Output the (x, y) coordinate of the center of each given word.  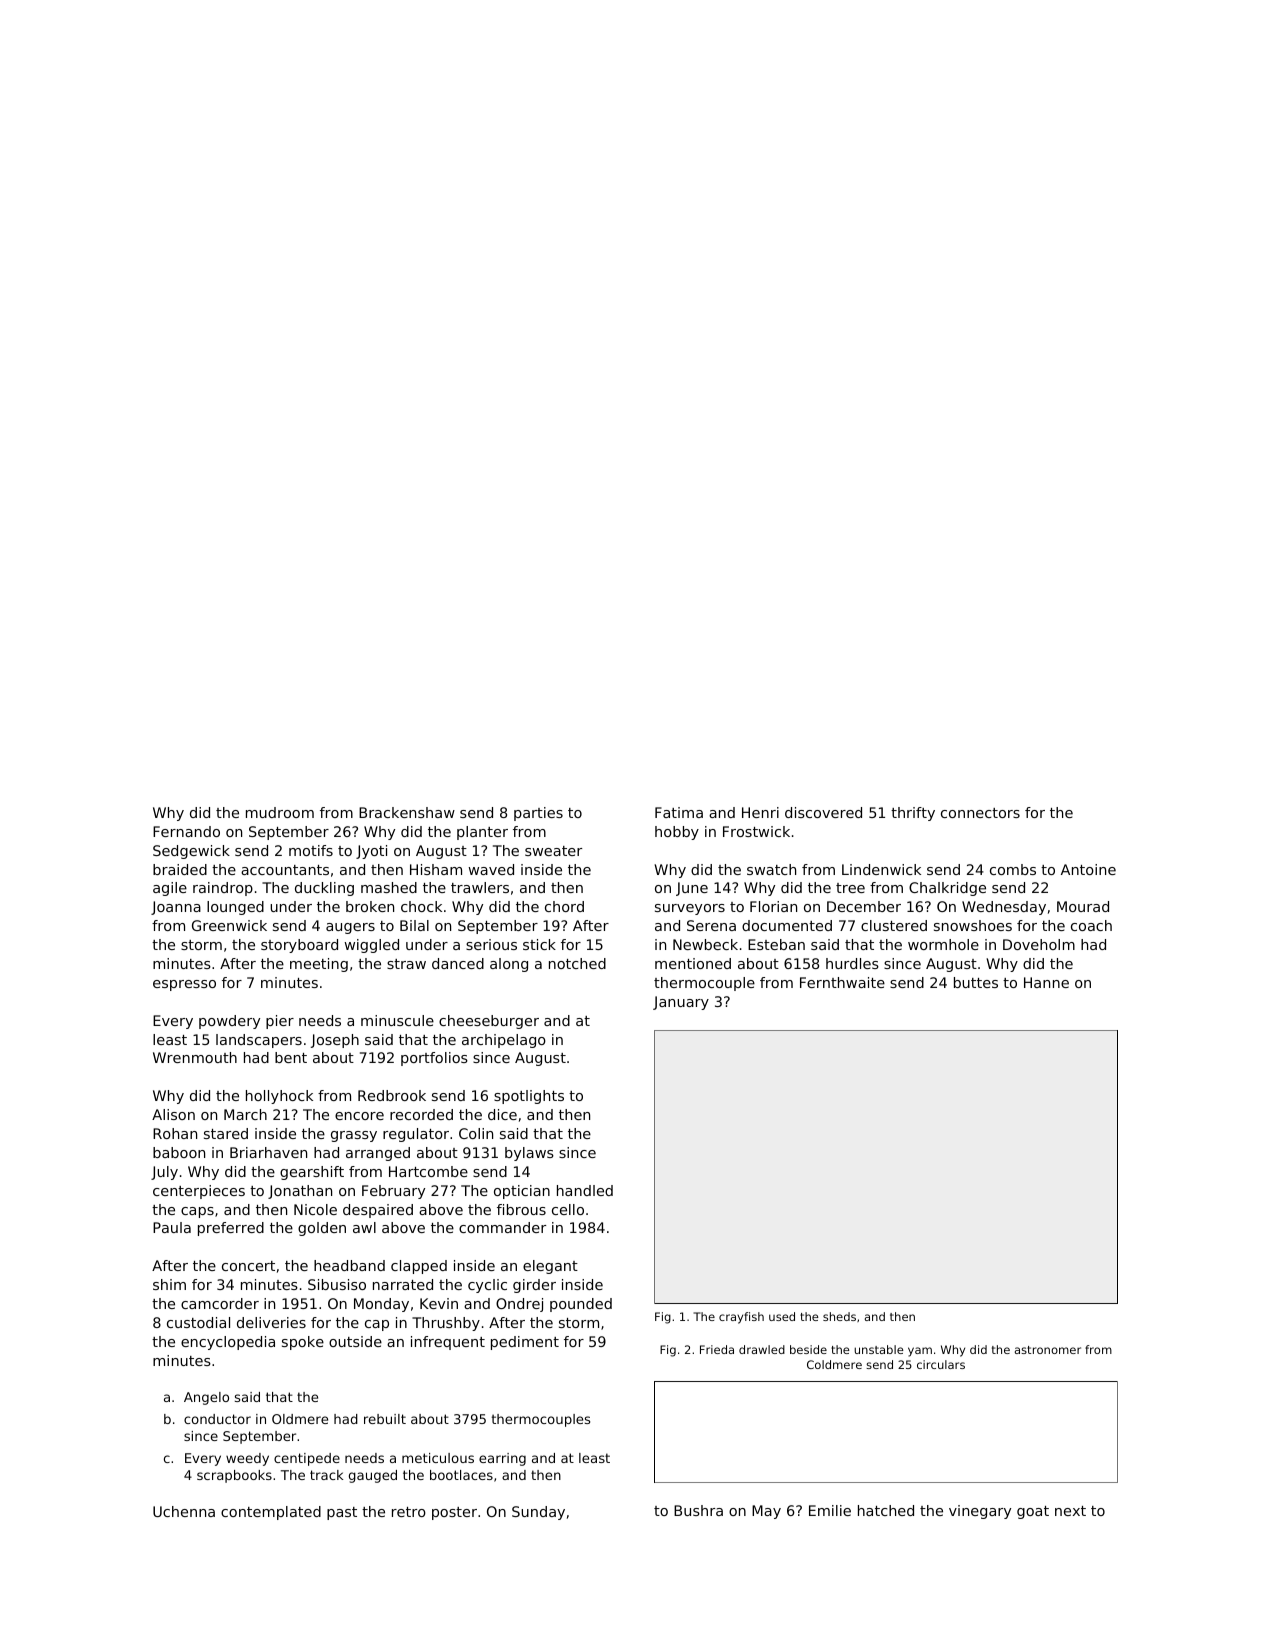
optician (522, 1192)
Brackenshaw (407, 812)
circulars (941, 1364)
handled (585, 1190)
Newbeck (705, 944)
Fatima (679, 812)
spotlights (529, 1097)
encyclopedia (228, 1343)
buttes (976, 982)
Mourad (1083, 906)
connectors (980, 813)
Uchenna (184, 1511)
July (164, 1173)
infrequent (448, 1343)
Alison (173, 1114)
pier (280, 1022)
